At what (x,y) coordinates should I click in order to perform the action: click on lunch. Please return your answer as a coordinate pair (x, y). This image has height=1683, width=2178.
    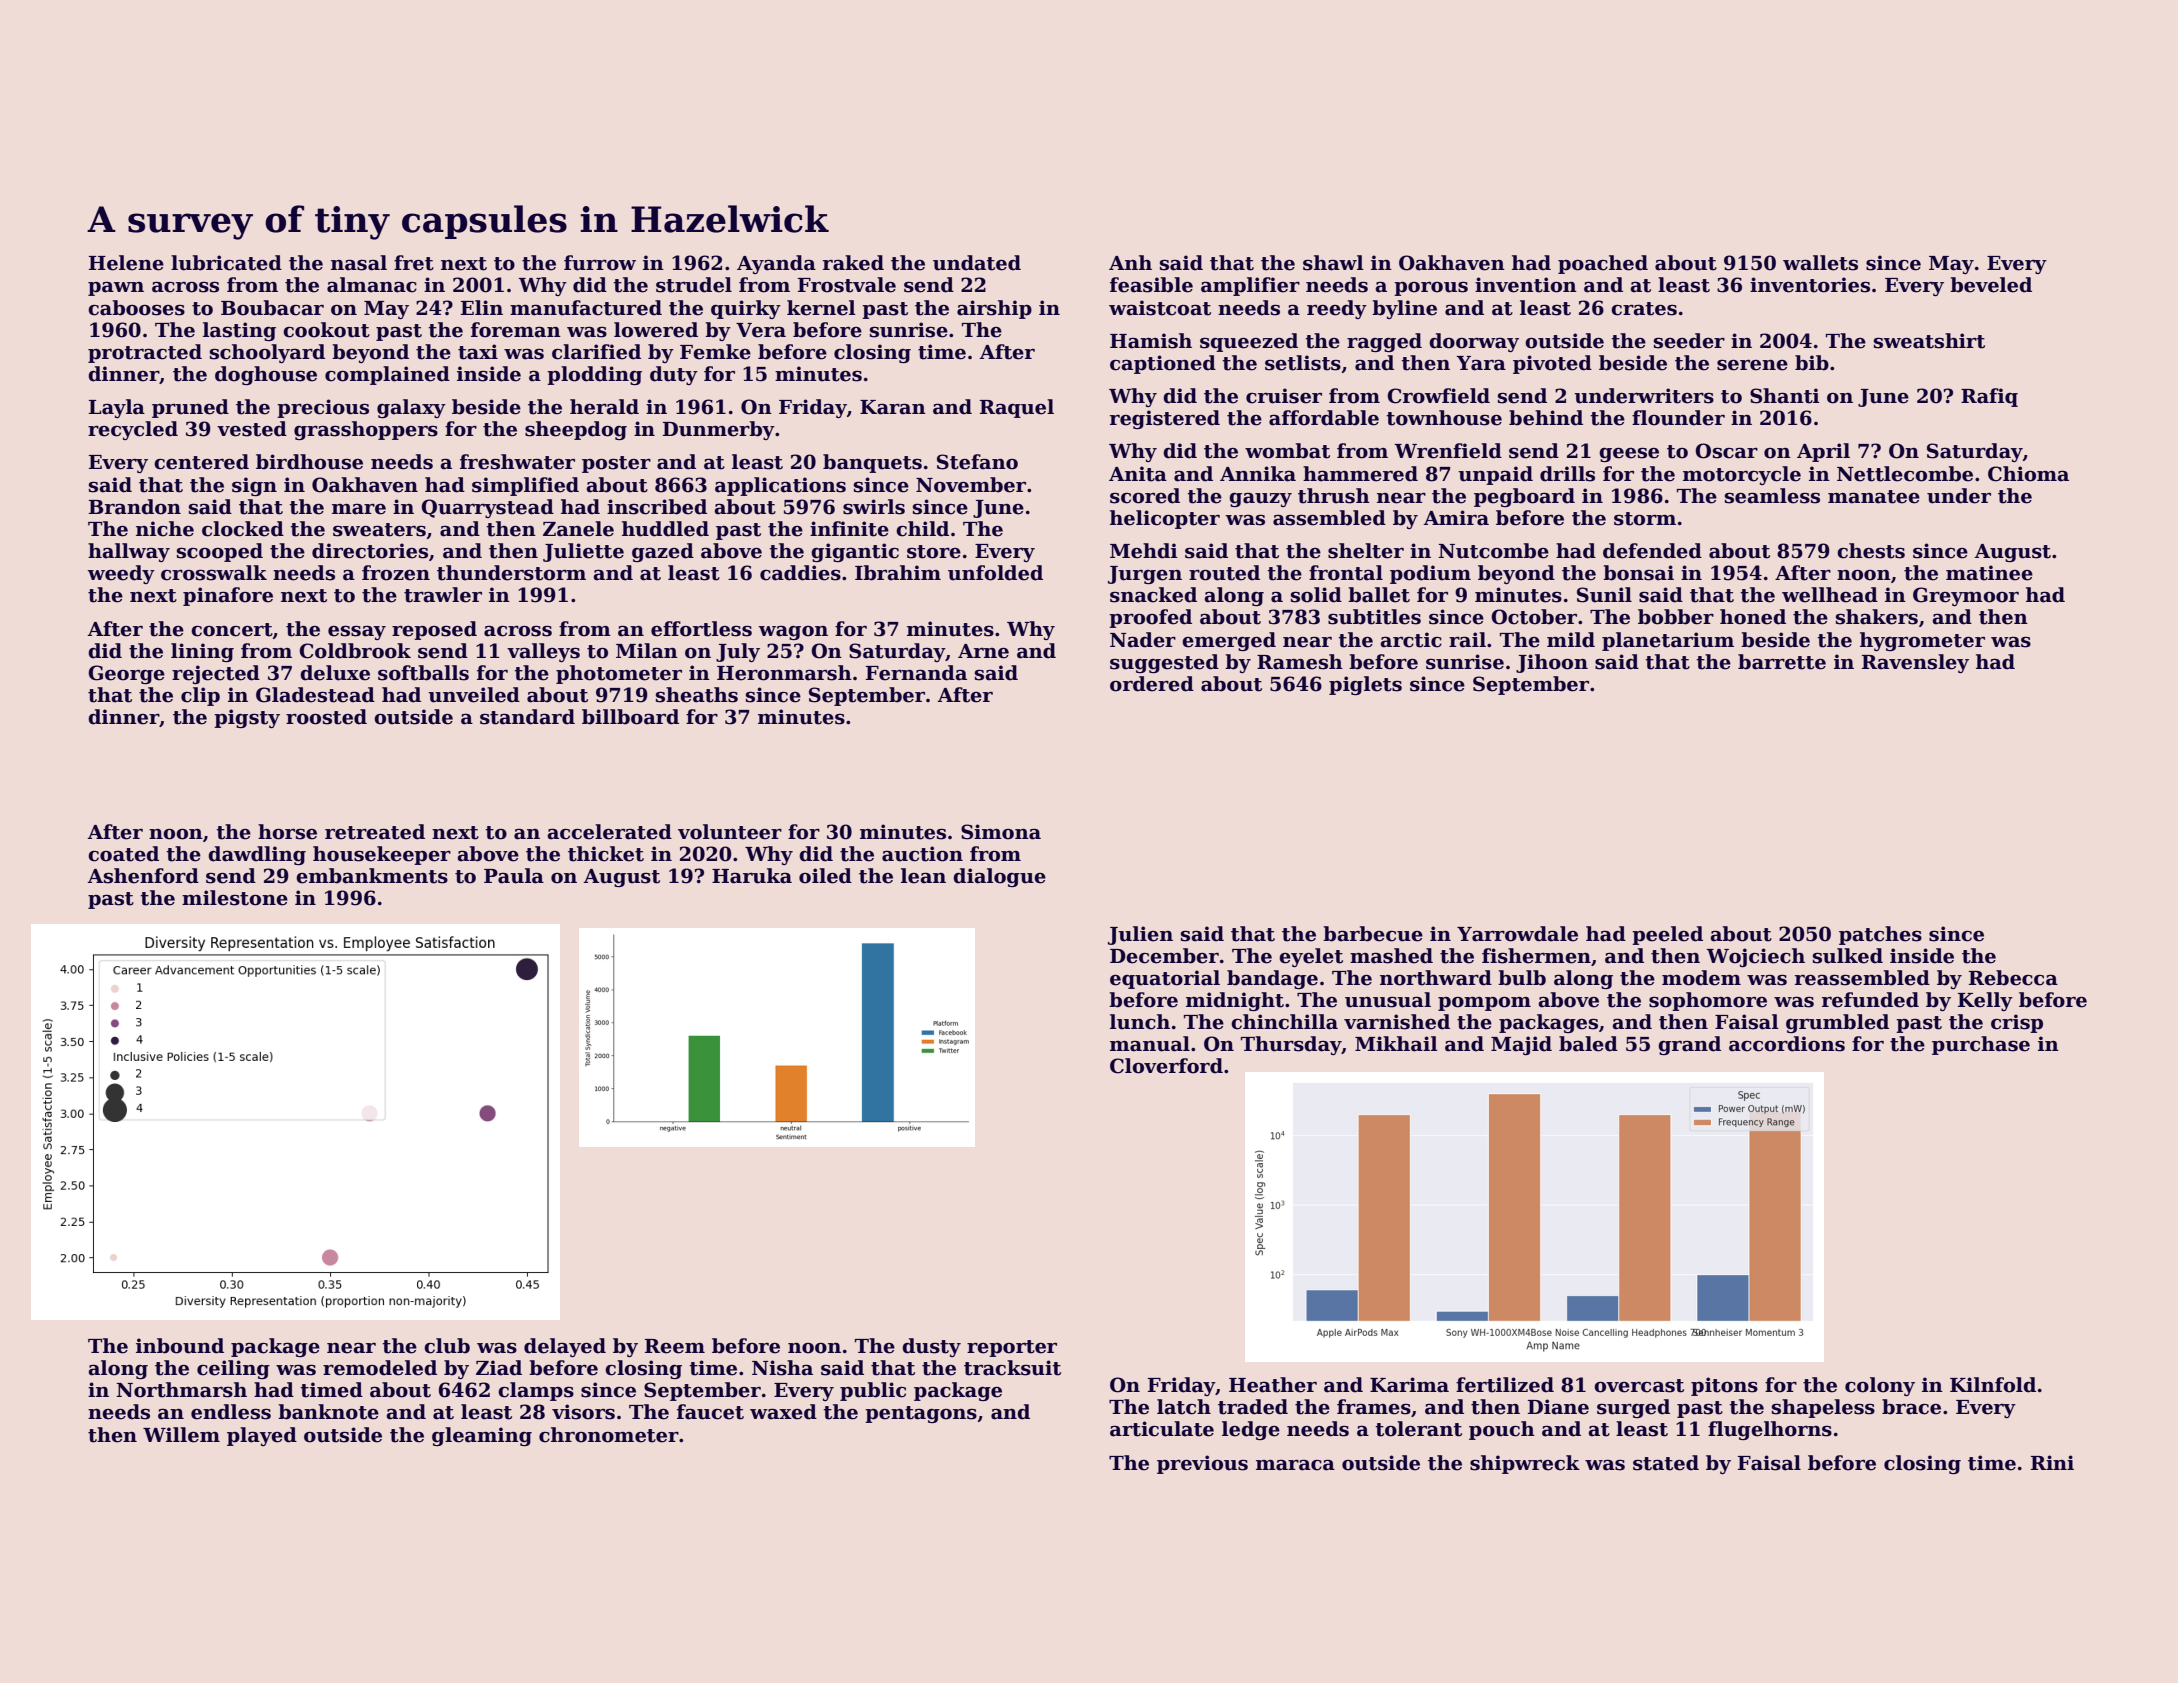
    Looking at the image, I should click on (1140, 1022).
